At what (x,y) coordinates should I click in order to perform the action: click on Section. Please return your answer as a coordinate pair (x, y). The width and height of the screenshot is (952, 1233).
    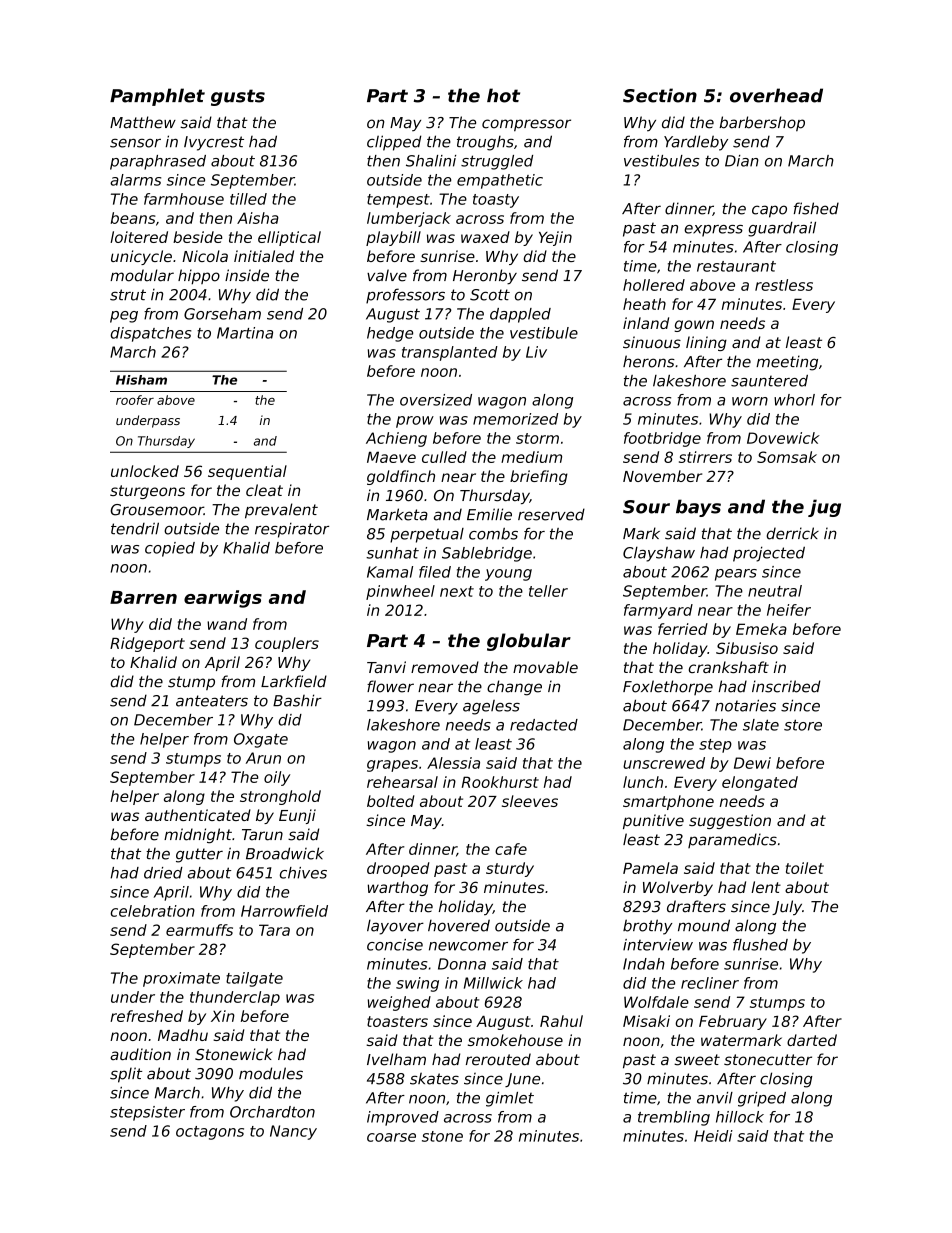
    Looking at the image, I should click on (660, 95).
